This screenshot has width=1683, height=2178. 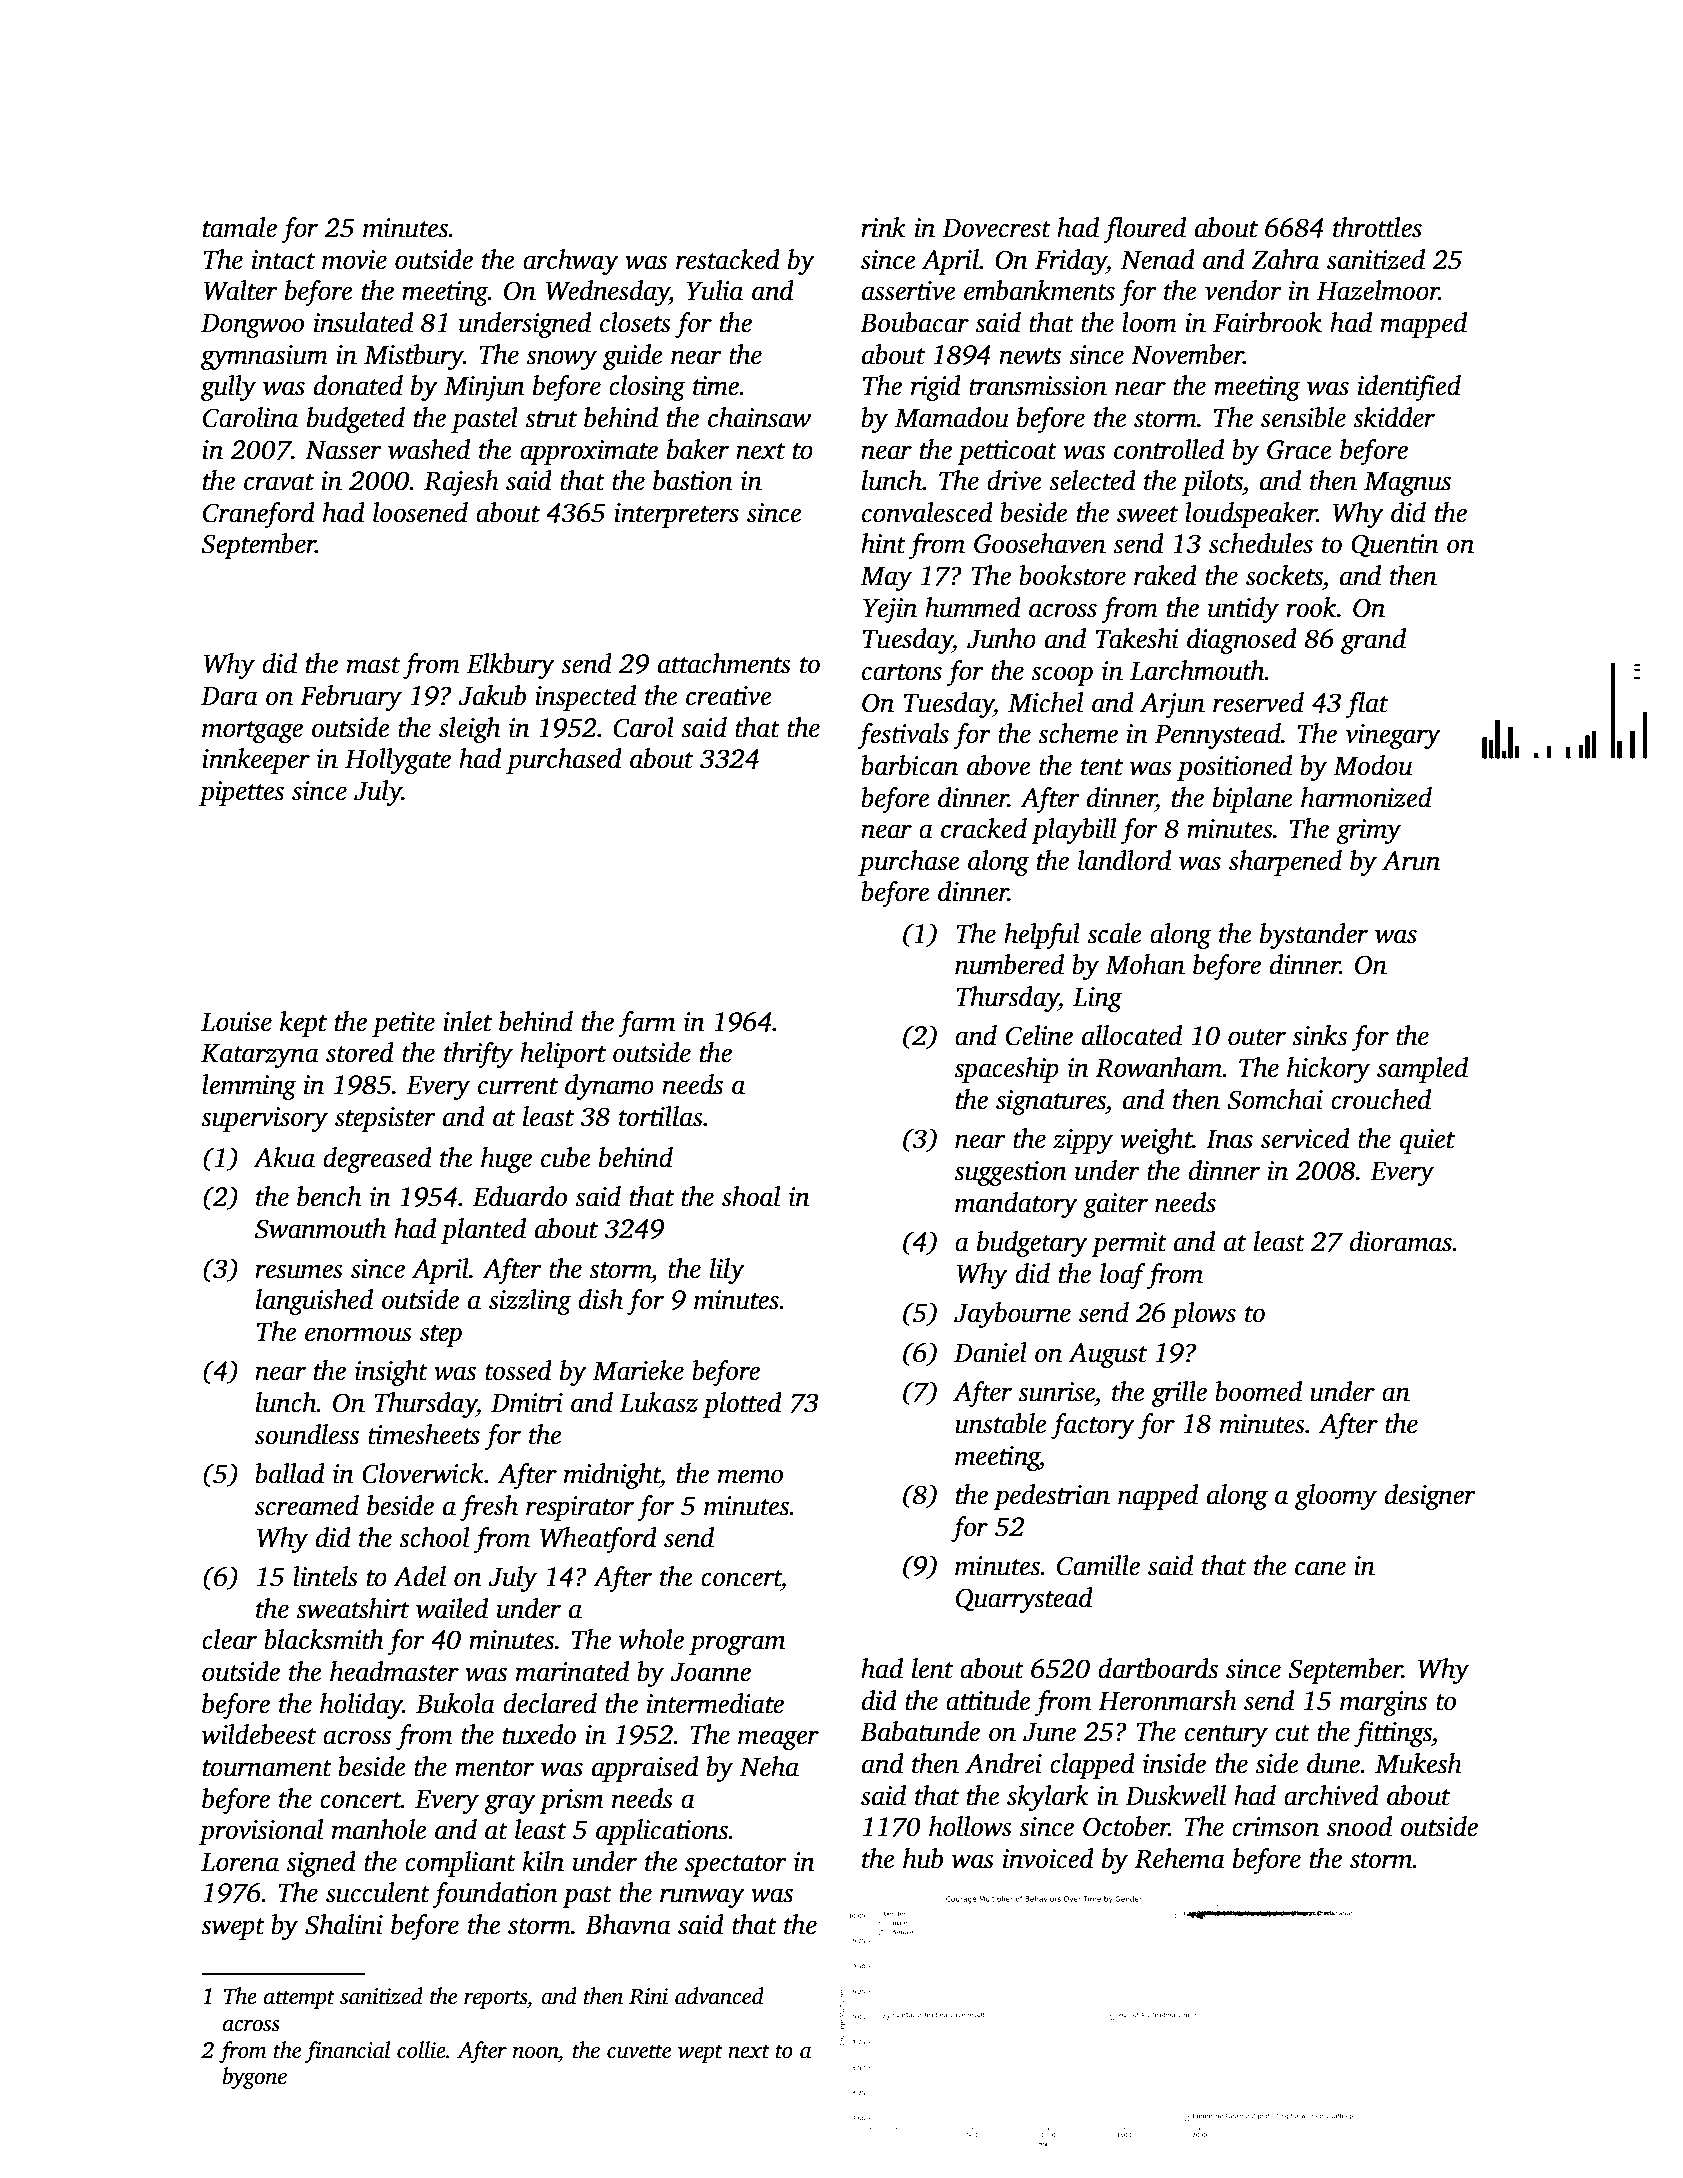 I want to click on manhole, so click(x=379, y=1829).
